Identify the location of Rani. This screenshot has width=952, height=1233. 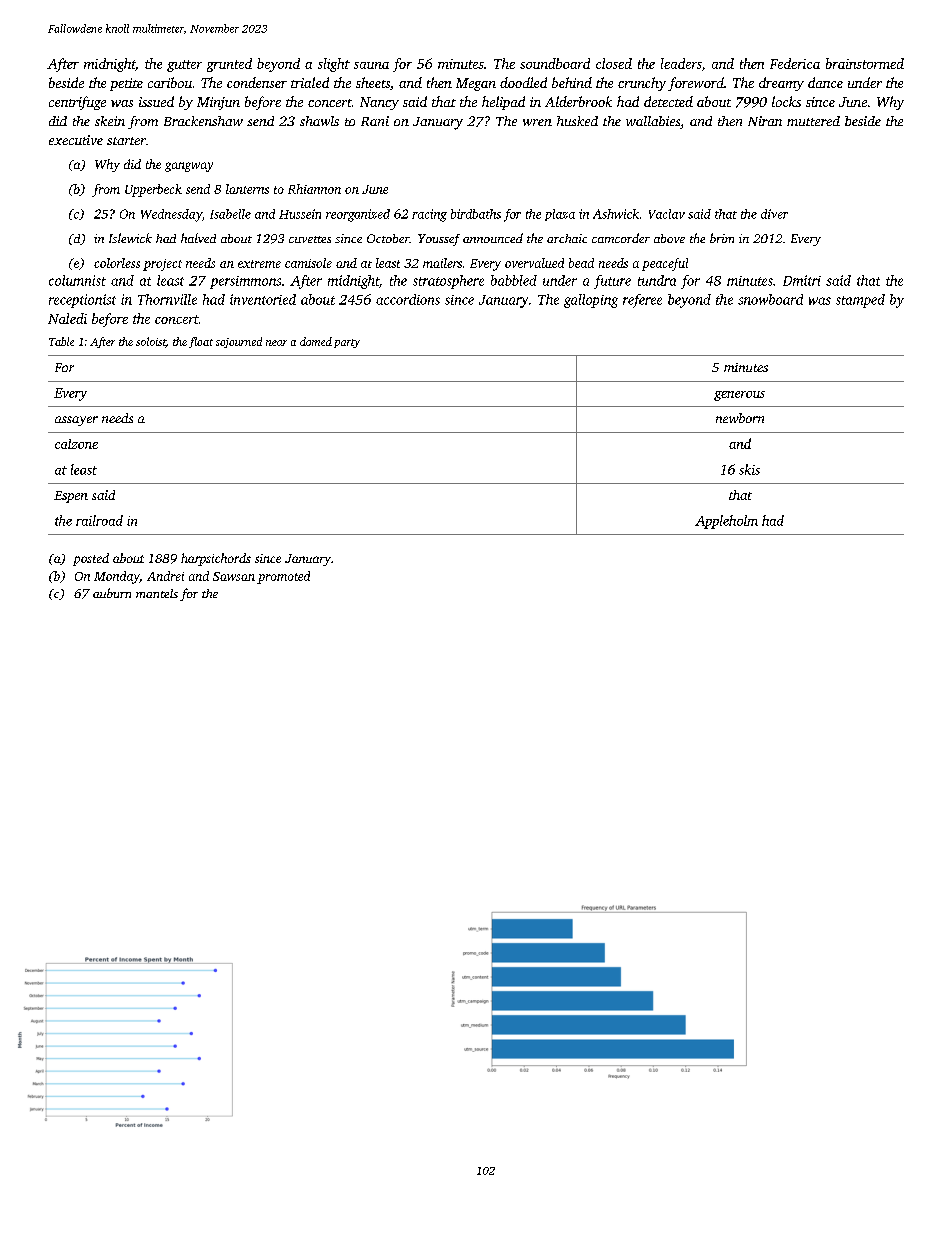
(375, 121).
